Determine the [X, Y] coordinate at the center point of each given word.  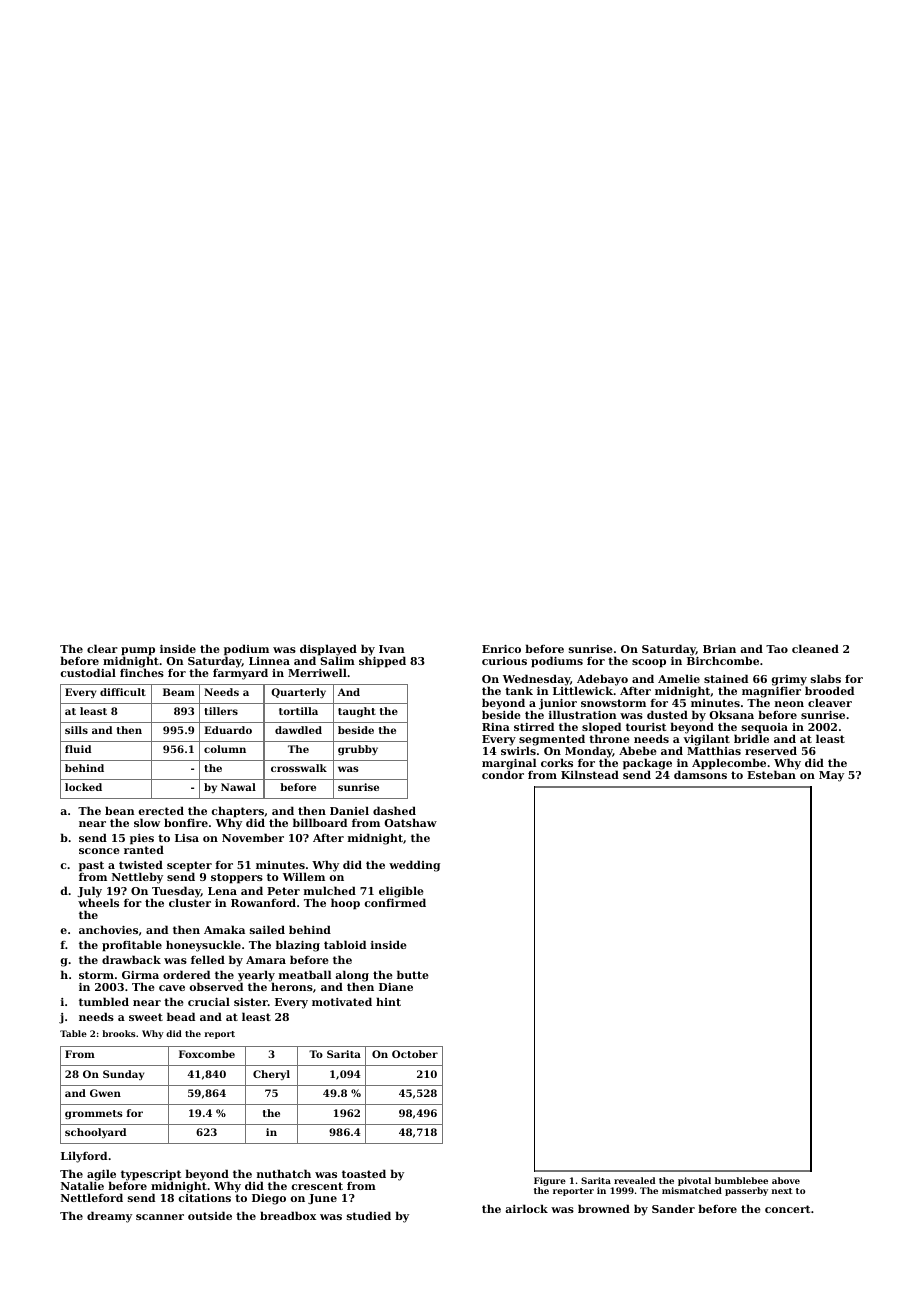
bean [120, 810]
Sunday [123, 1075]
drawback [131, 959]
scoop [649, 663]
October [415, 1054]
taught [357, 712]
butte [413, 974]
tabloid [345, 944]
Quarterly [298, 693]
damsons [700, 774]
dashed [394, 810]
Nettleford [92, 1197]
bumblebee [741, 1180]
